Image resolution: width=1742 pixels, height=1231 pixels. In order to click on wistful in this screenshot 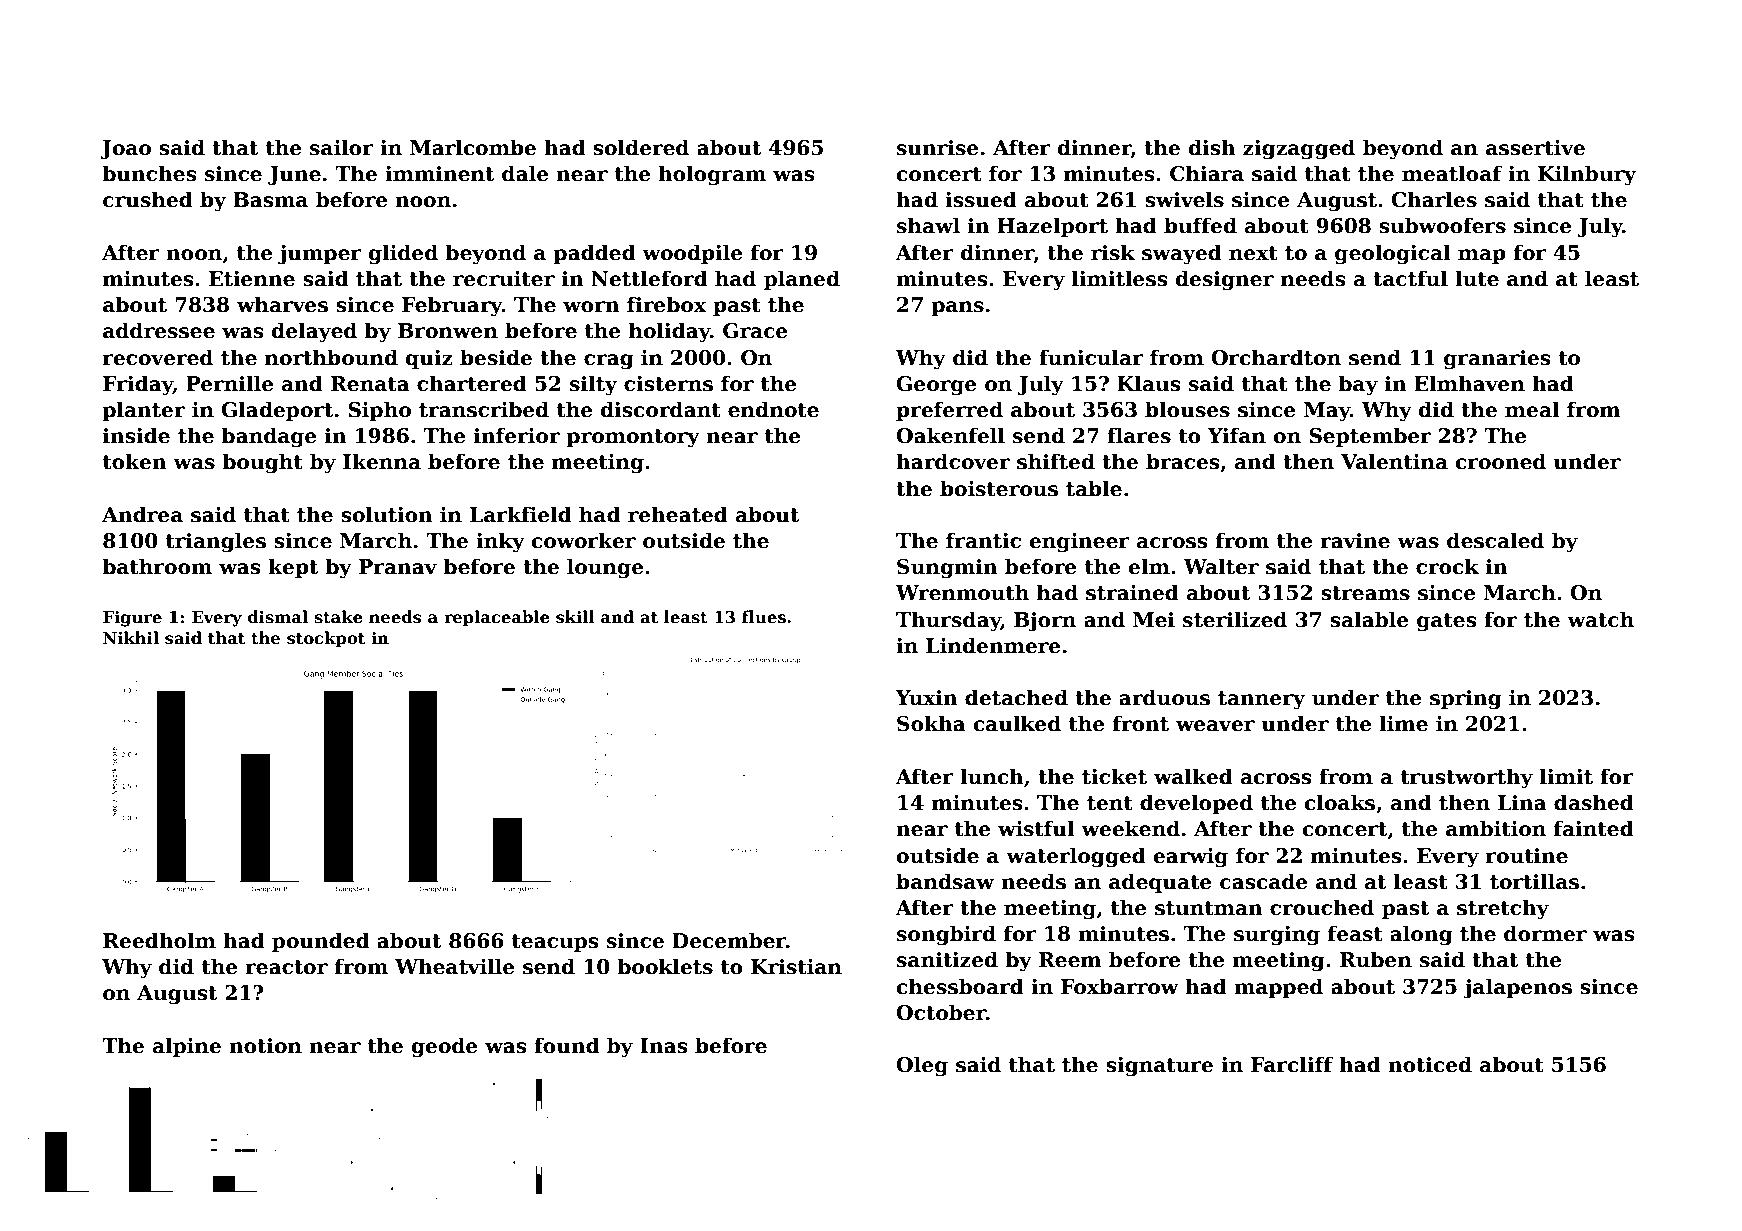, I will do `click(1036, 828)`.
